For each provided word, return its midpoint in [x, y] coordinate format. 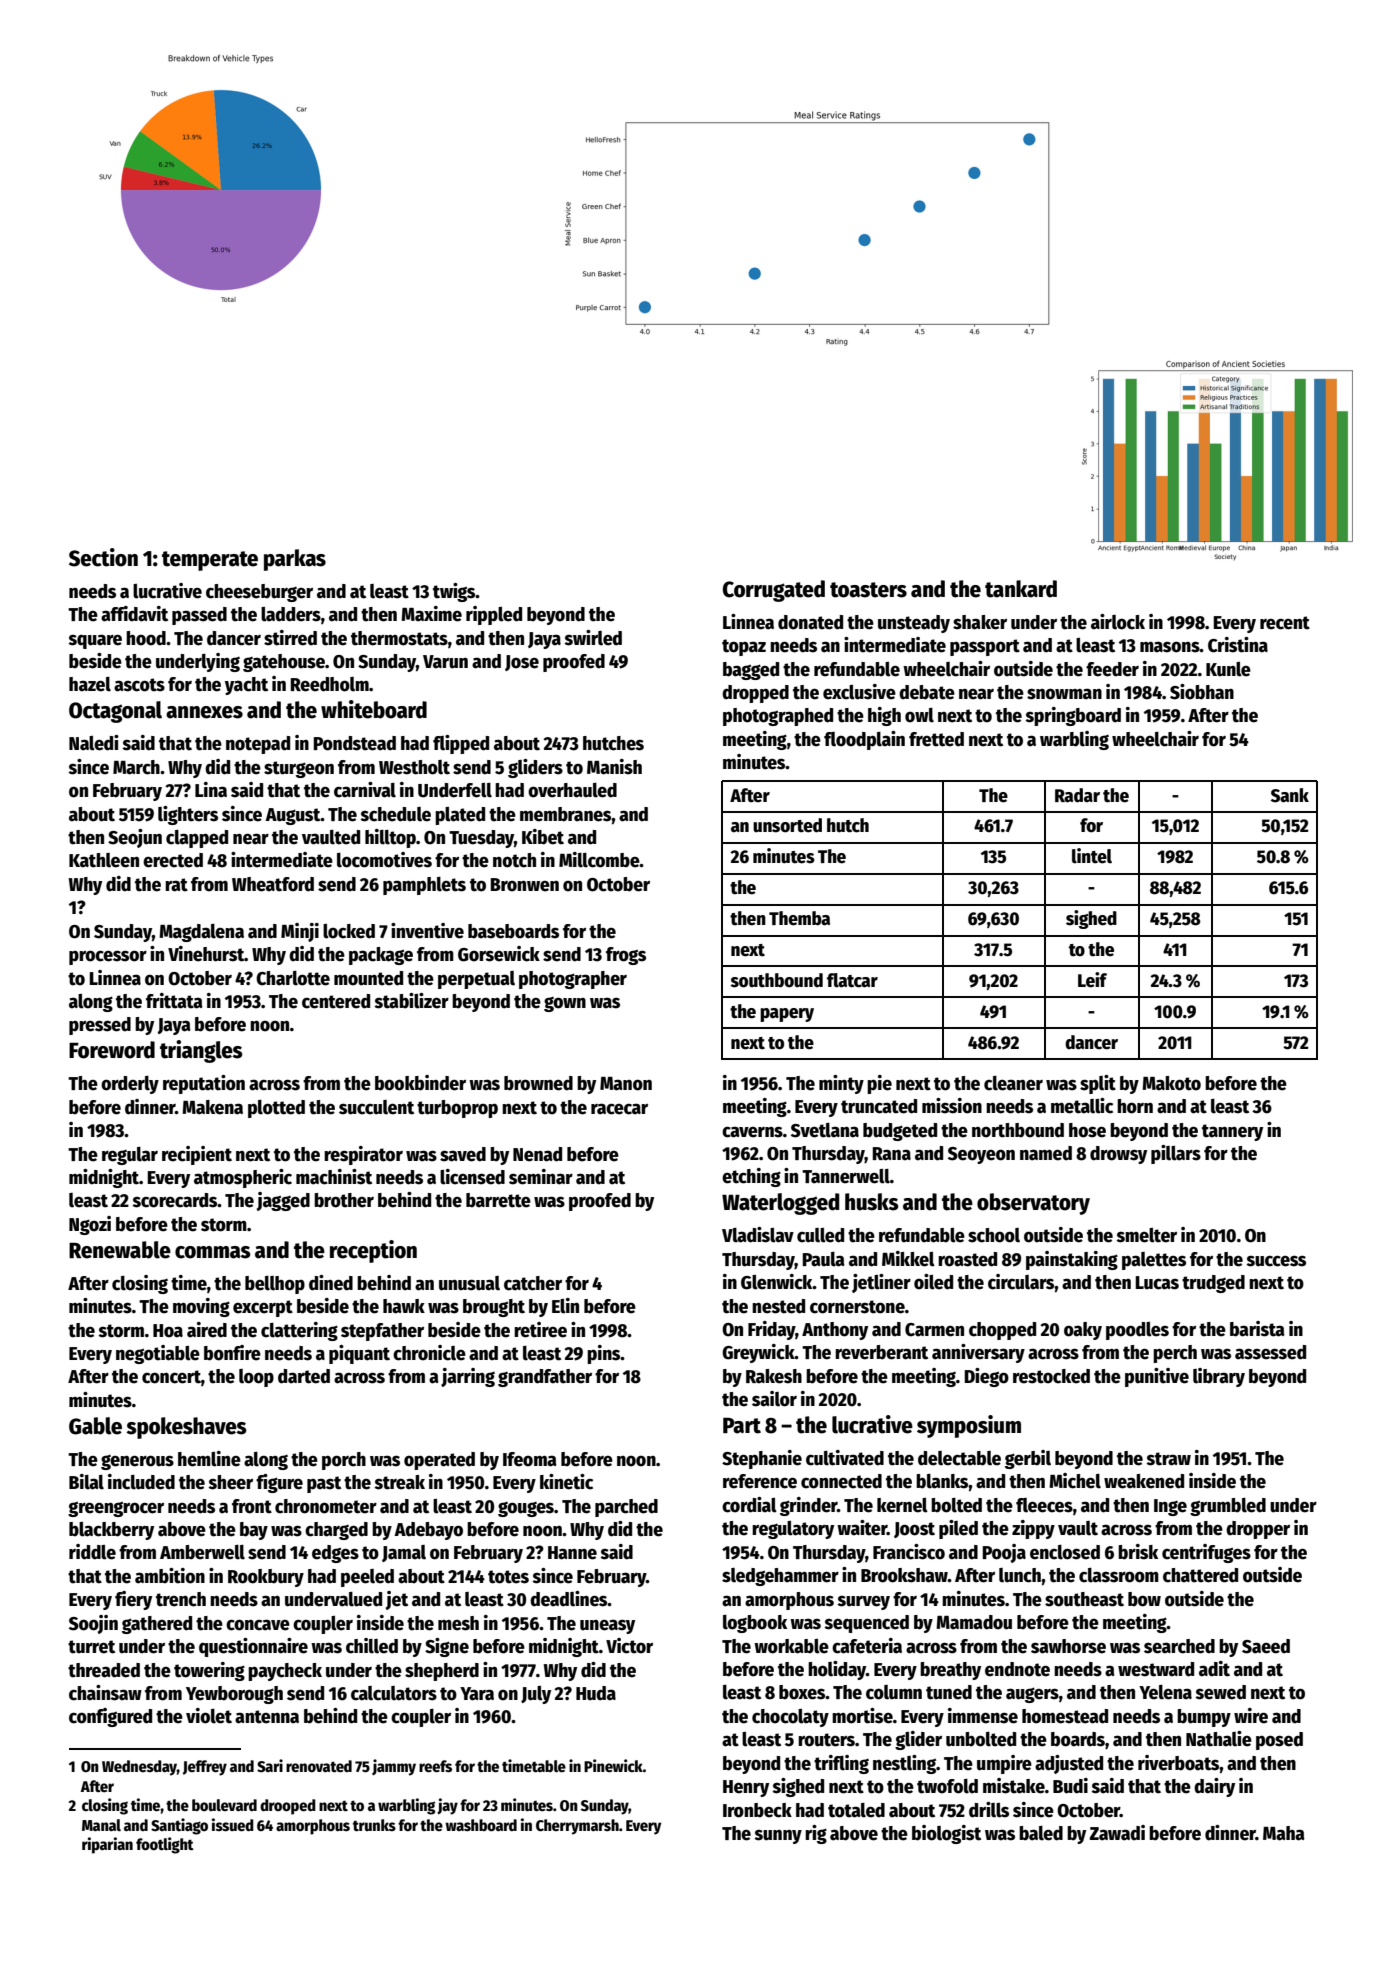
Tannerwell [846, 1176]
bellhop [275, 1285]
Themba [799, 918]
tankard [1021, 589]
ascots [139, 685]
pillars [1176, 1154]
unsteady [914, 624]
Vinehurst [206, 954]
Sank [1290, 795]
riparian [107, 1845]
